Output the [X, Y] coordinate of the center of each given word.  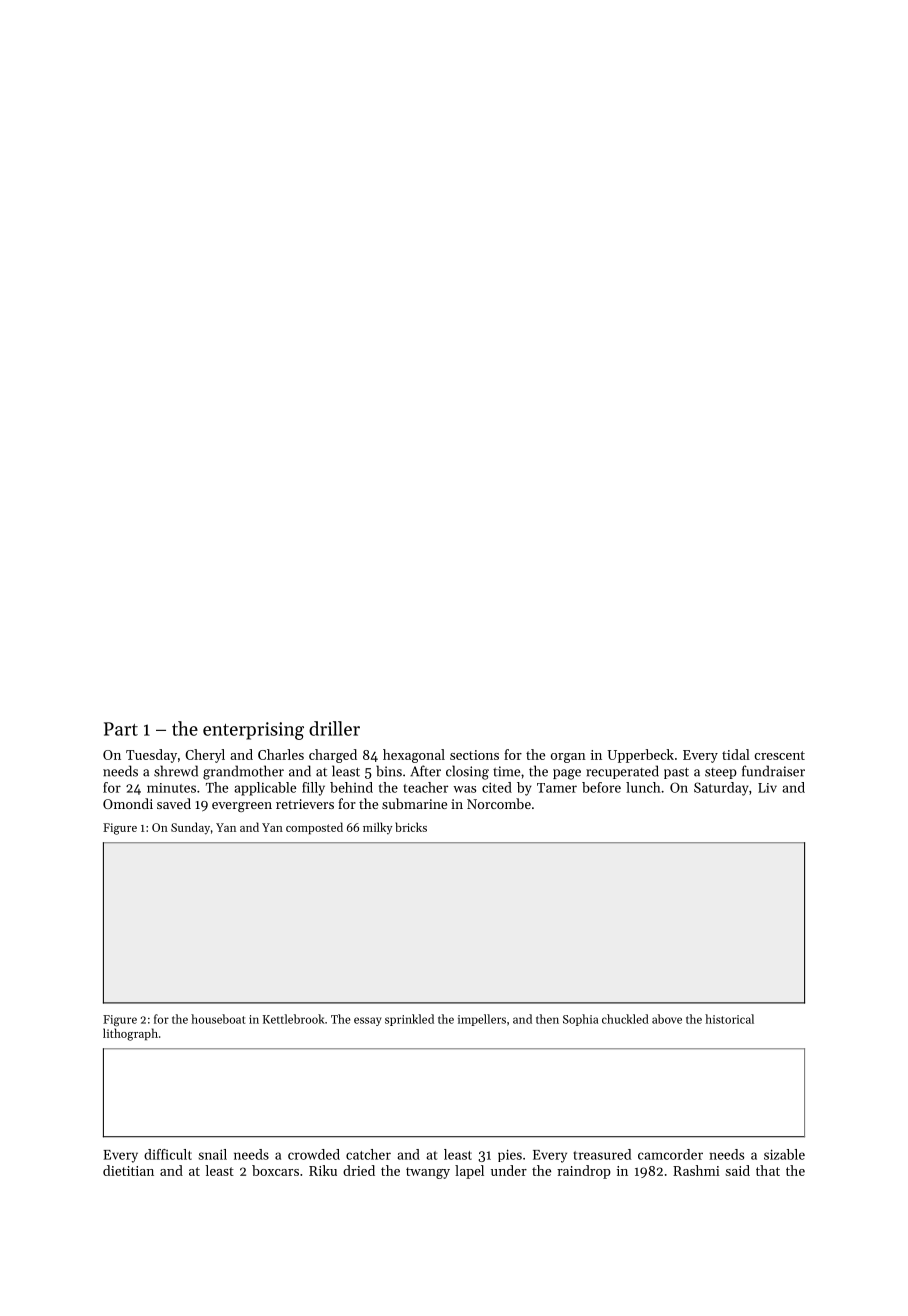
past [676, 773]
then [547, 1019]
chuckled [625, 1019]
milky [377, 828]
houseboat [218, 1019]
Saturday [721, 789]
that [768, 1170]
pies [510, 1155]
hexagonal [414, 756]
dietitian [128, 1170]
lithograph [130, 1034]
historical [729, 1019]
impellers [482, 1020]
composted [314, 828]
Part [121, 729]
